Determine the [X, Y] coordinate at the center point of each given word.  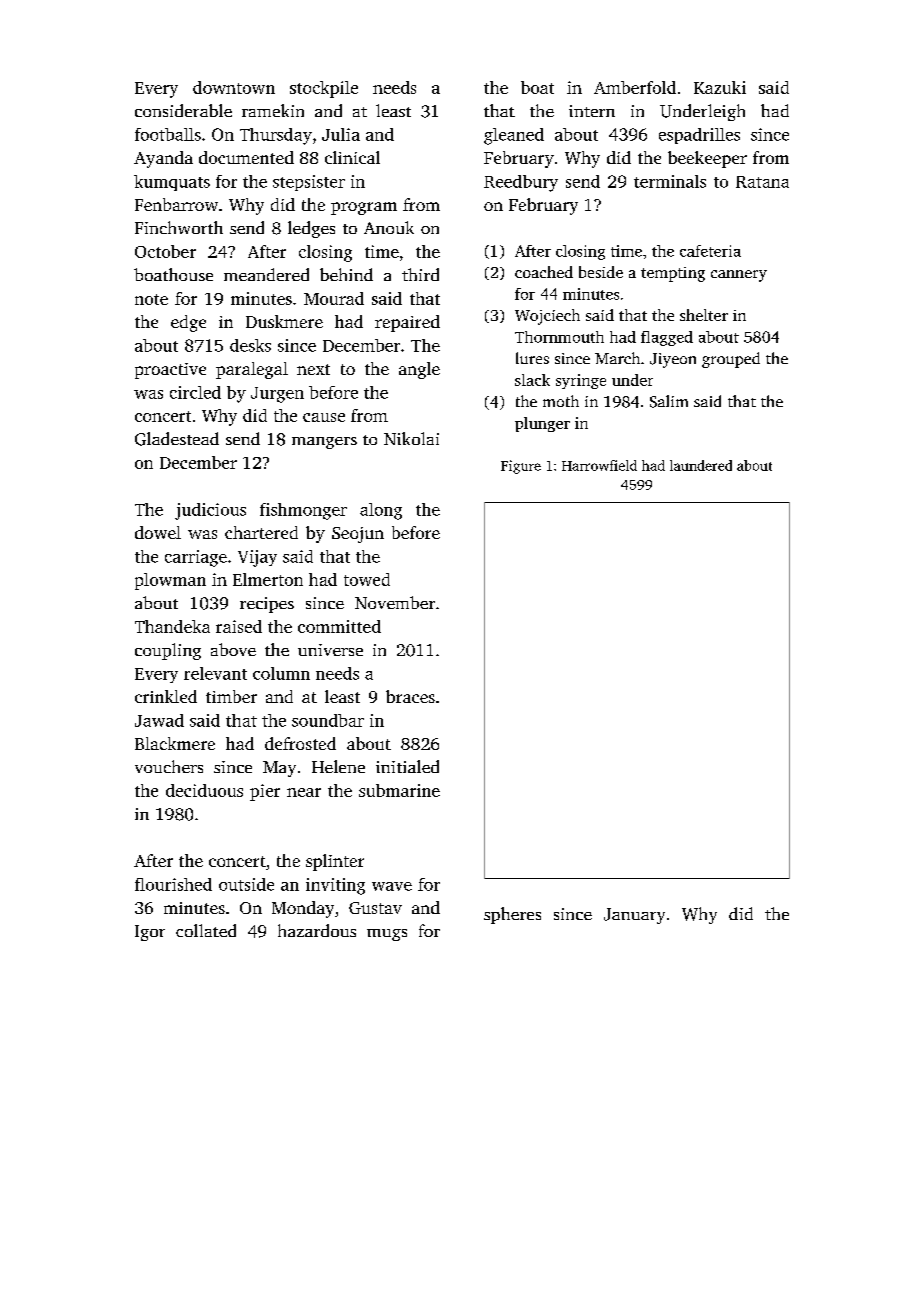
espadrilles [699, 136]
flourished [173, 884]
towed [367, 579]
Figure [521, 467]
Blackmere [175, 743]
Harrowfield [599, 465]
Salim [669, 401]
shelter [704, 315]
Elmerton [268, 579]
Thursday [276, 136]
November [395, 602]
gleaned [514, 136]
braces [410, 696]
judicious [210, 511]
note [151, 299]
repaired [407, 323]
